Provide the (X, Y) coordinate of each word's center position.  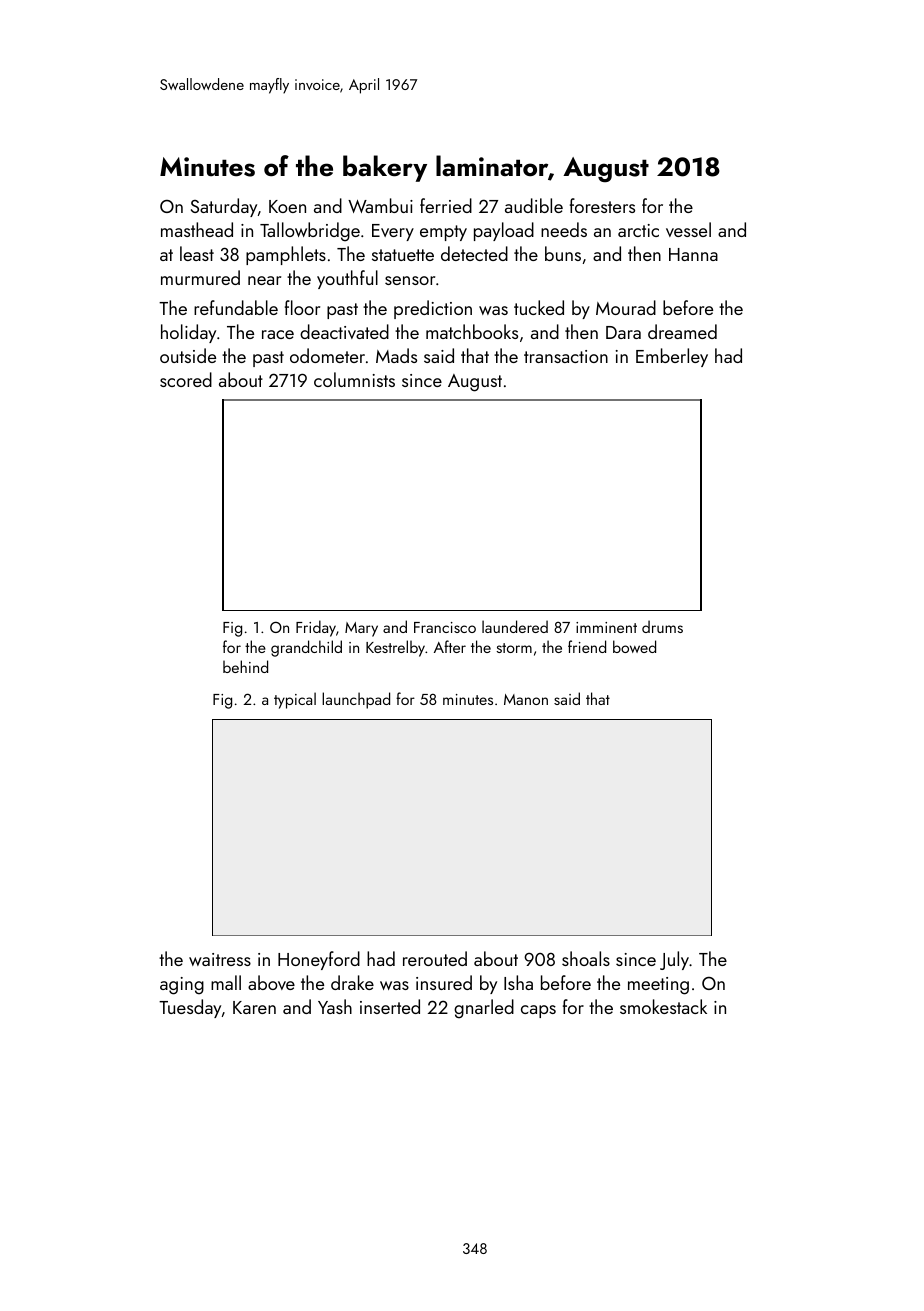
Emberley (672, 357)
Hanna (693, 254)
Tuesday (190, 1008)
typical (295, 700)
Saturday (224, 207)
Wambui (380, 205)
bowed (634, 646)
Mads (396, 355)
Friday (316, 628)
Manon (526, 699)
